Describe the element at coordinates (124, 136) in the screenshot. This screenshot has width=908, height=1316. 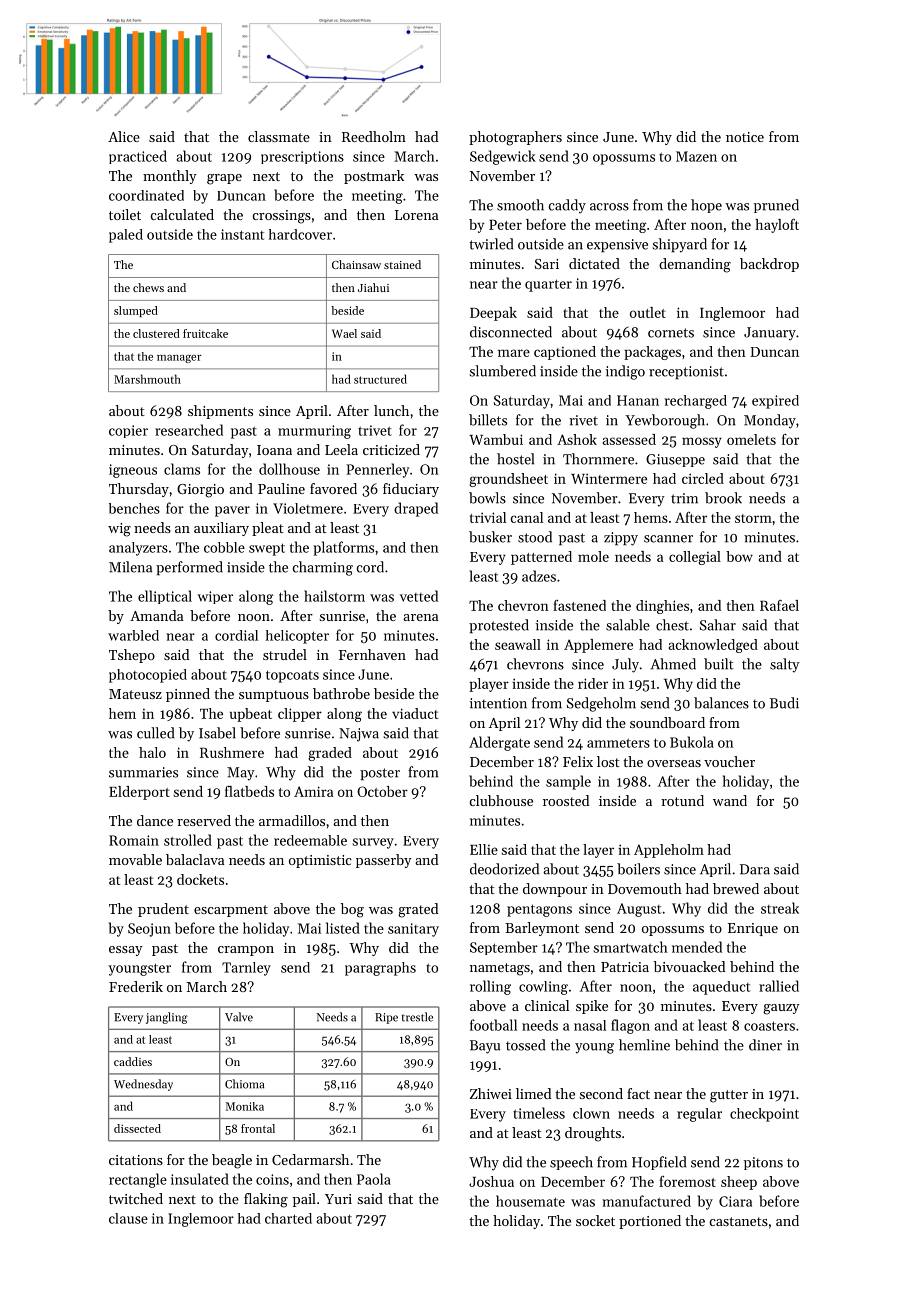
I see `Alice` at that location.
